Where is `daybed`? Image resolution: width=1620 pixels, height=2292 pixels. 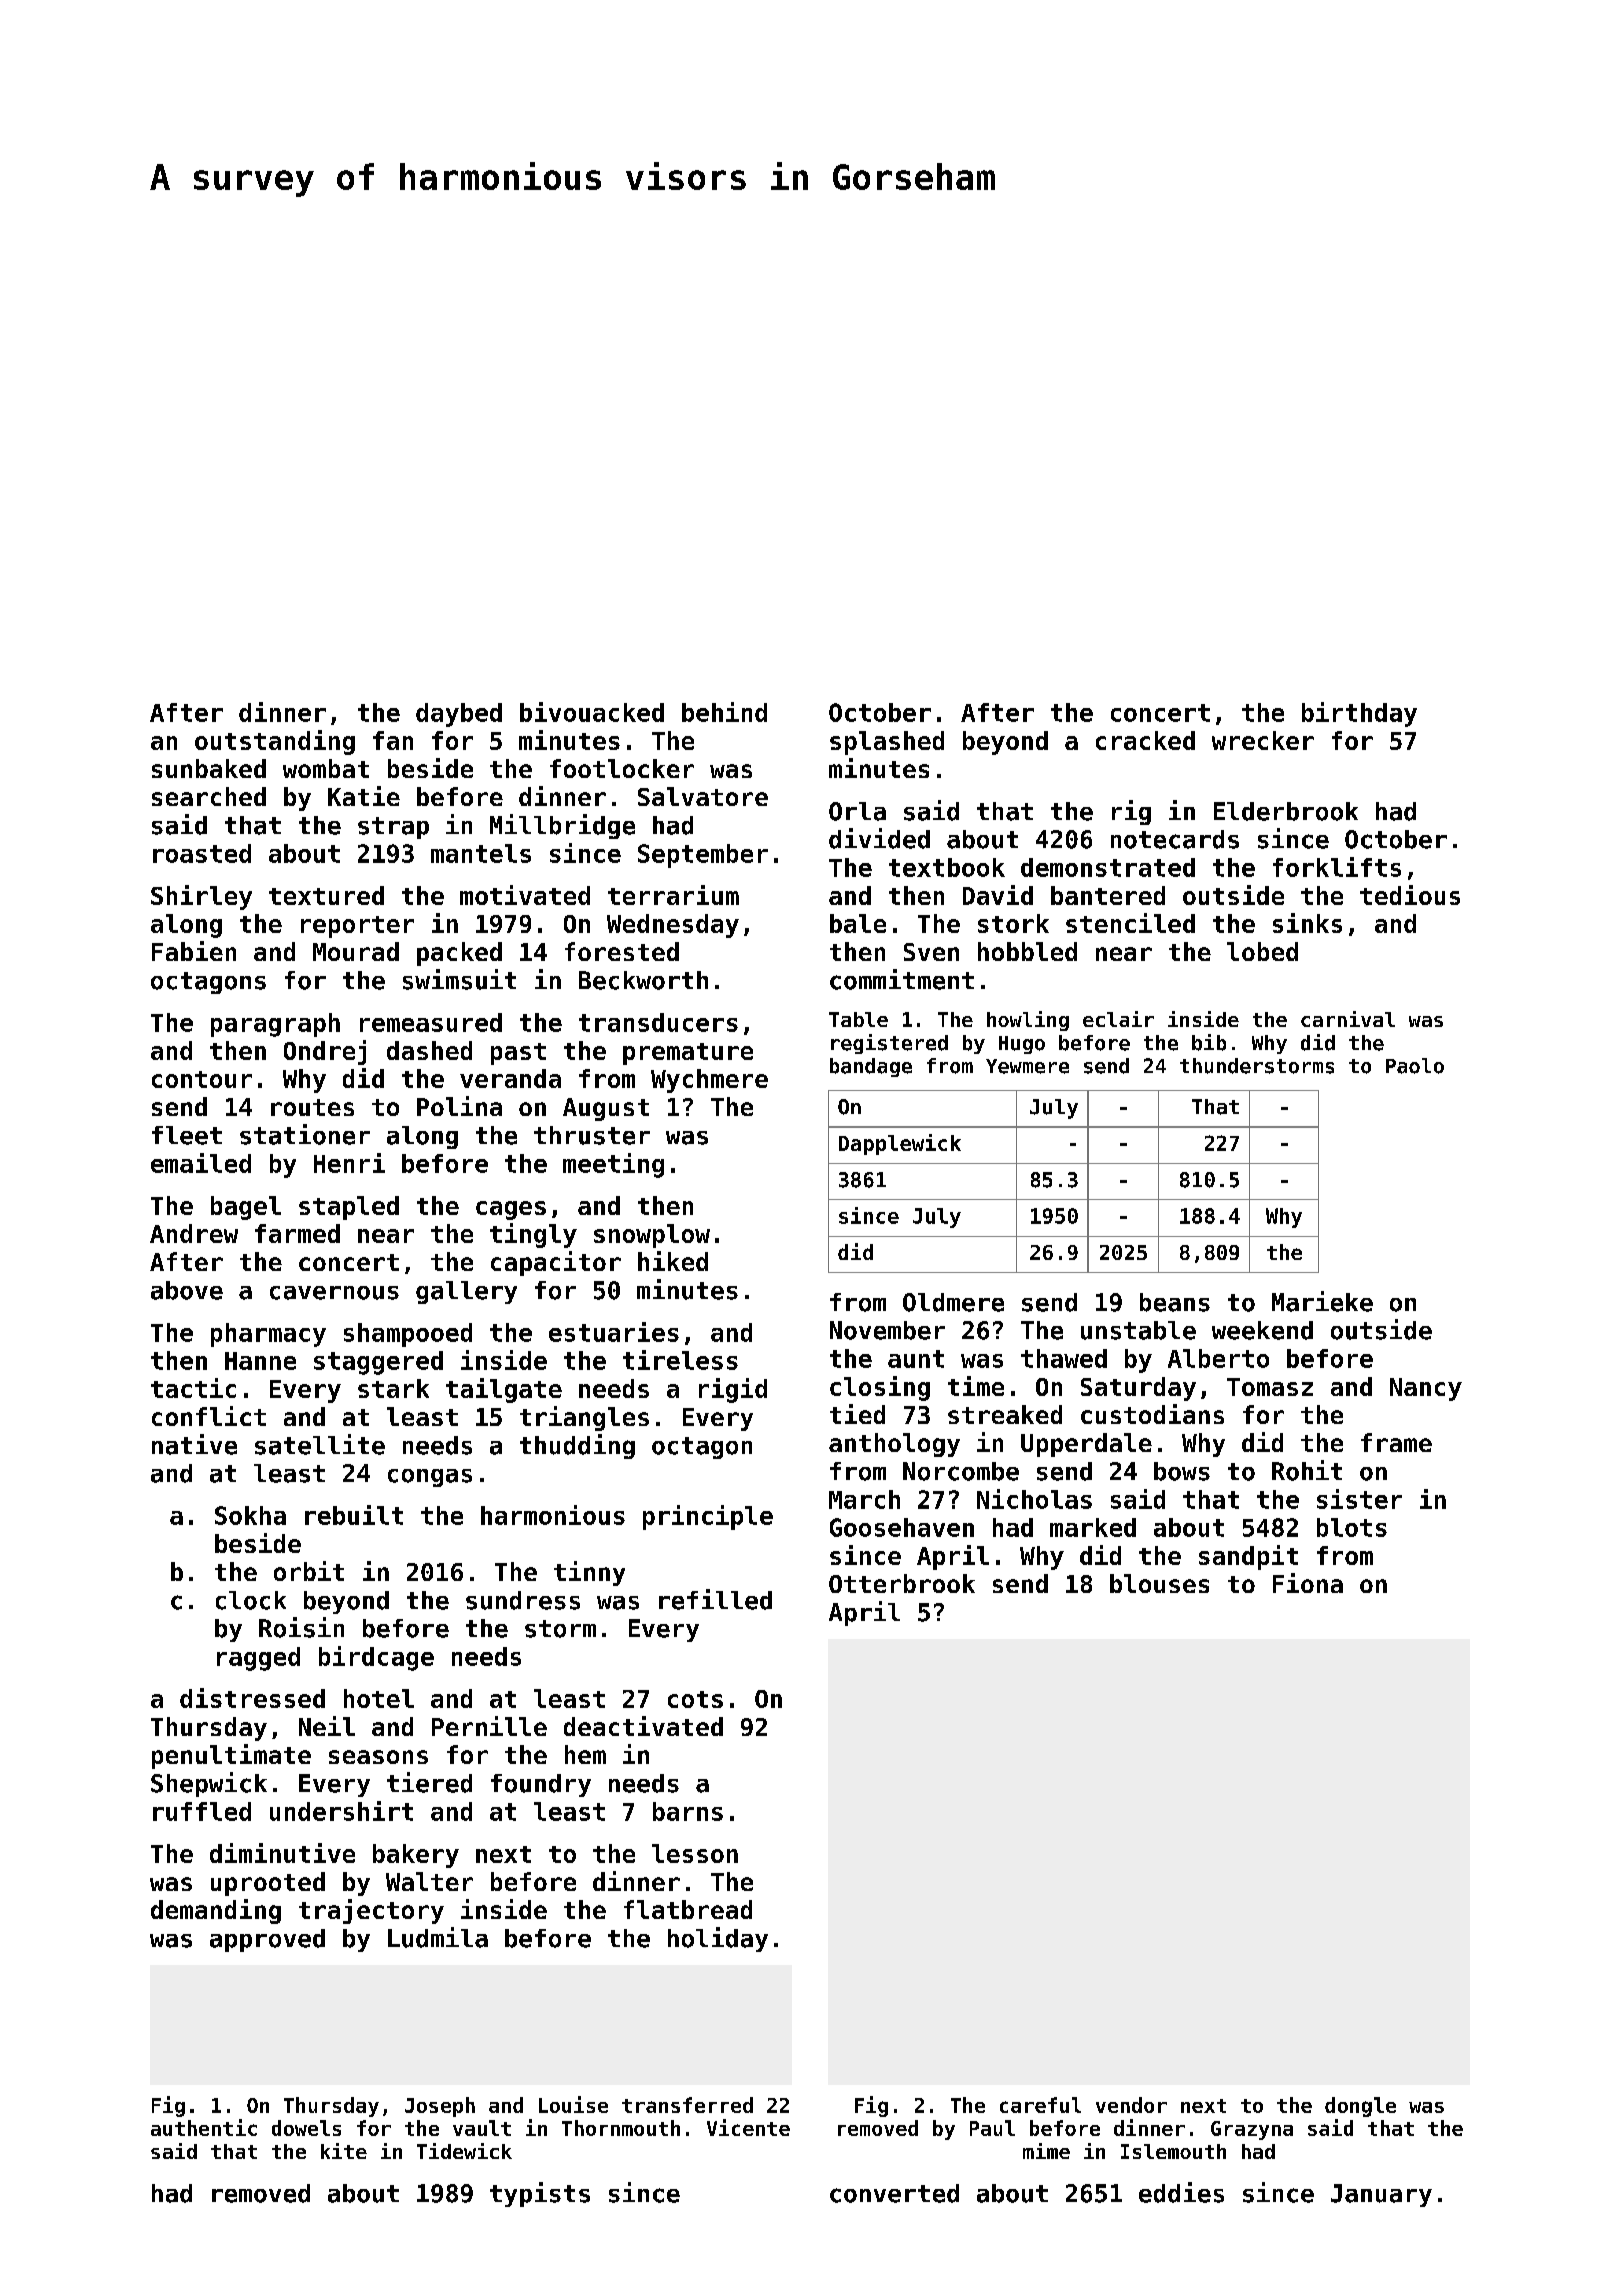
daybed is located at coordinates (459, 715).
